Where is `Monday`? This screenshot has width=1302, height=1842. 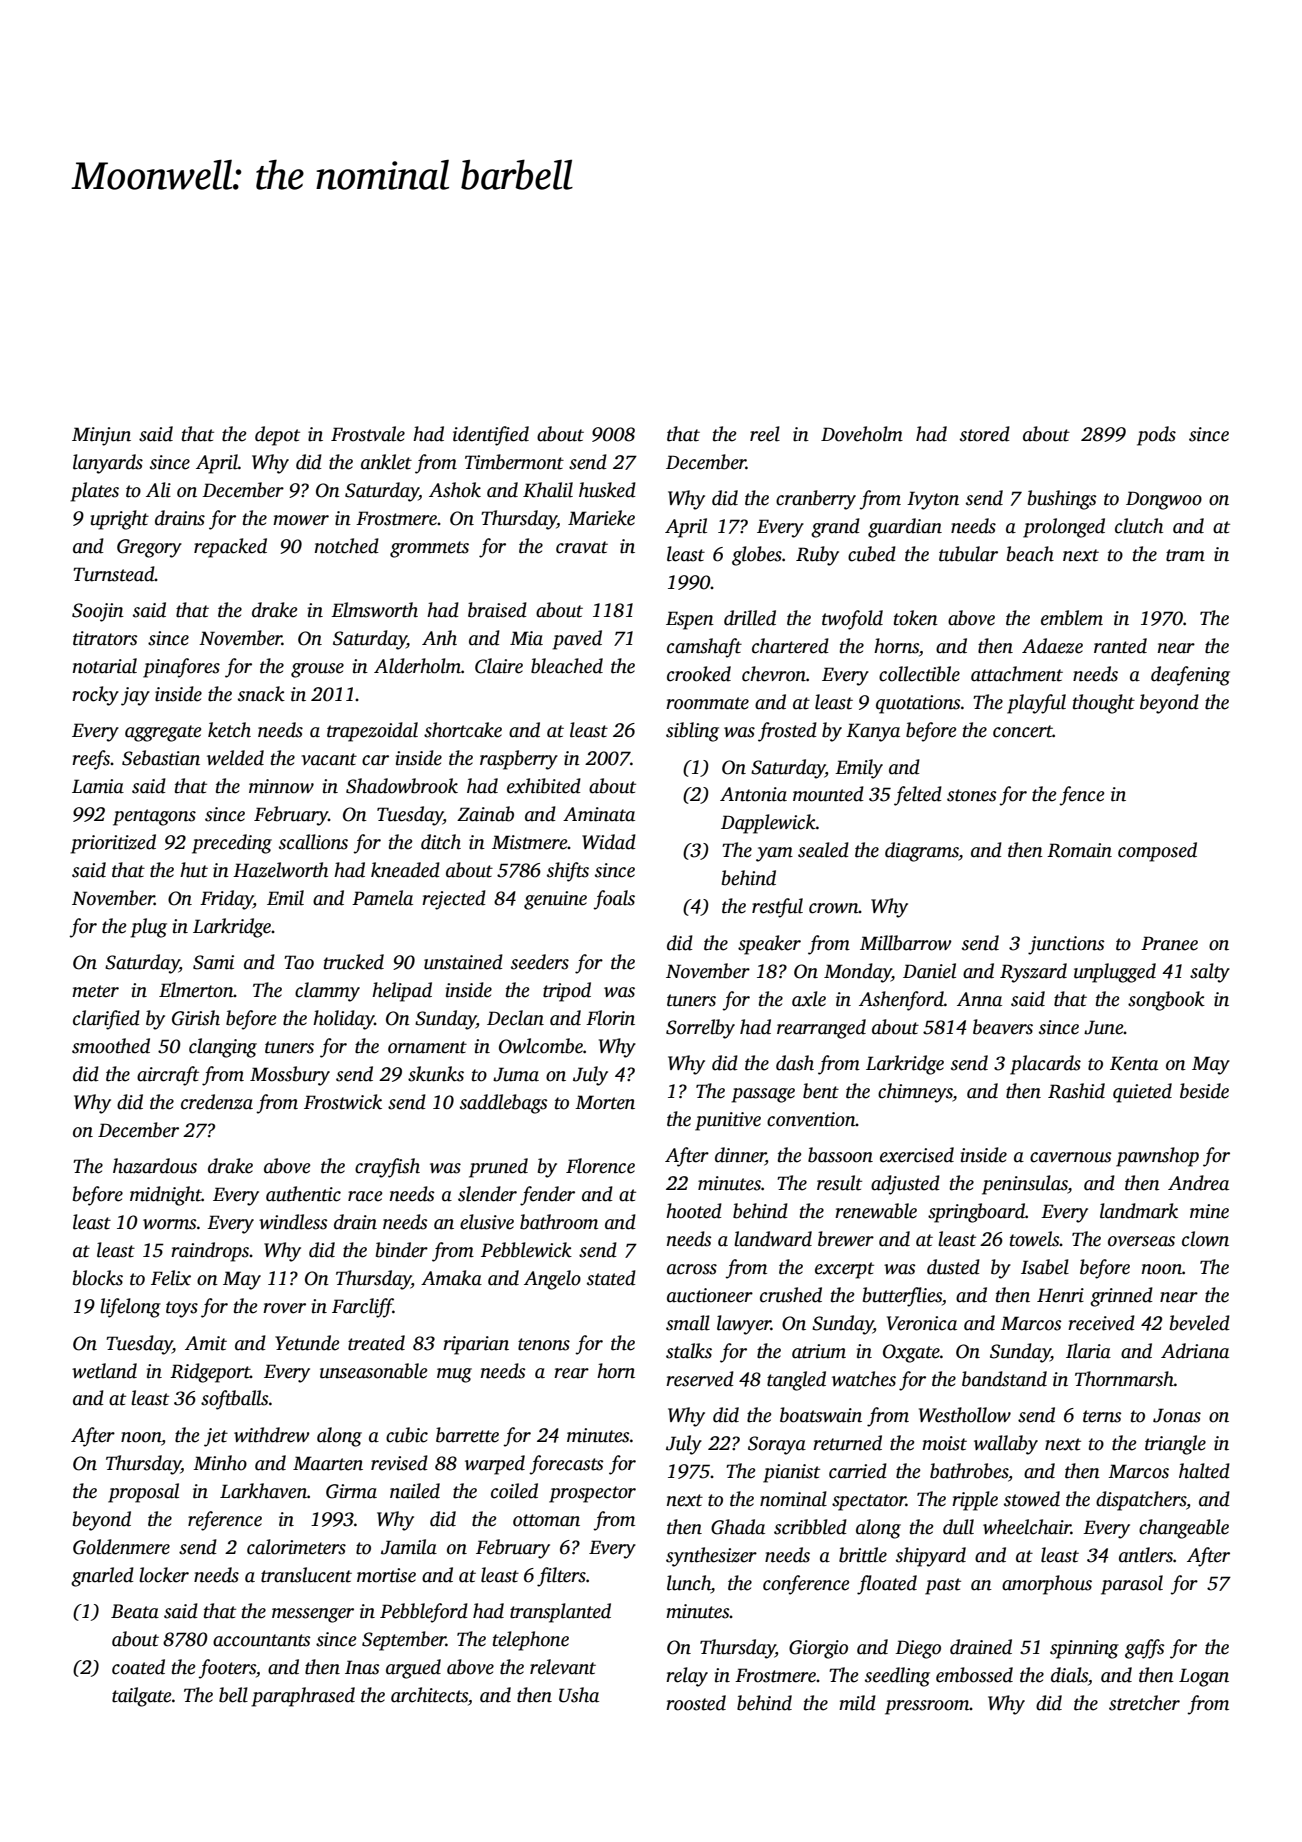
Monday is located at coordinates (858, 973).
